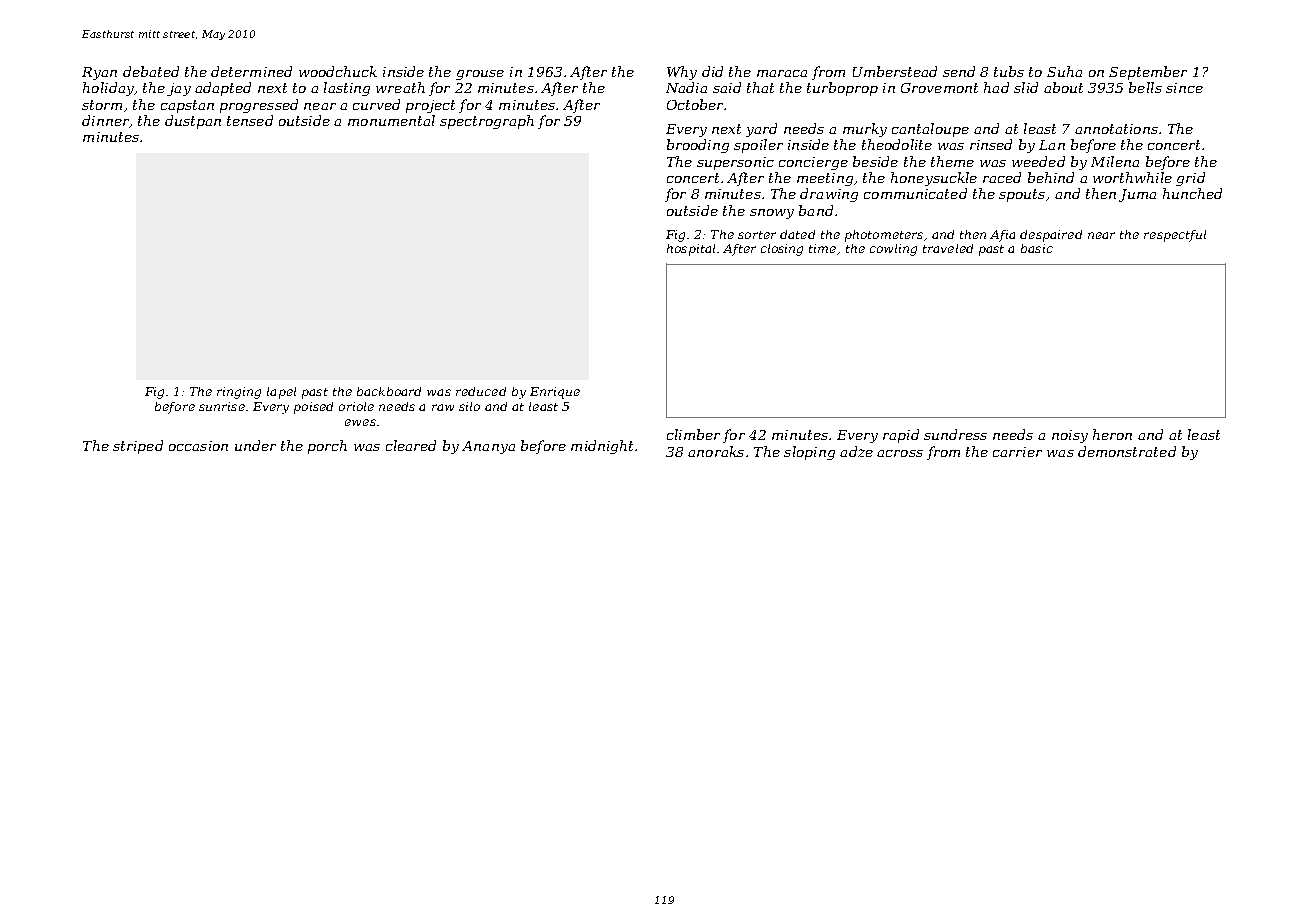 The width and height of the document is (1308, 924). I want to click on ringing, so click(239, 393).
